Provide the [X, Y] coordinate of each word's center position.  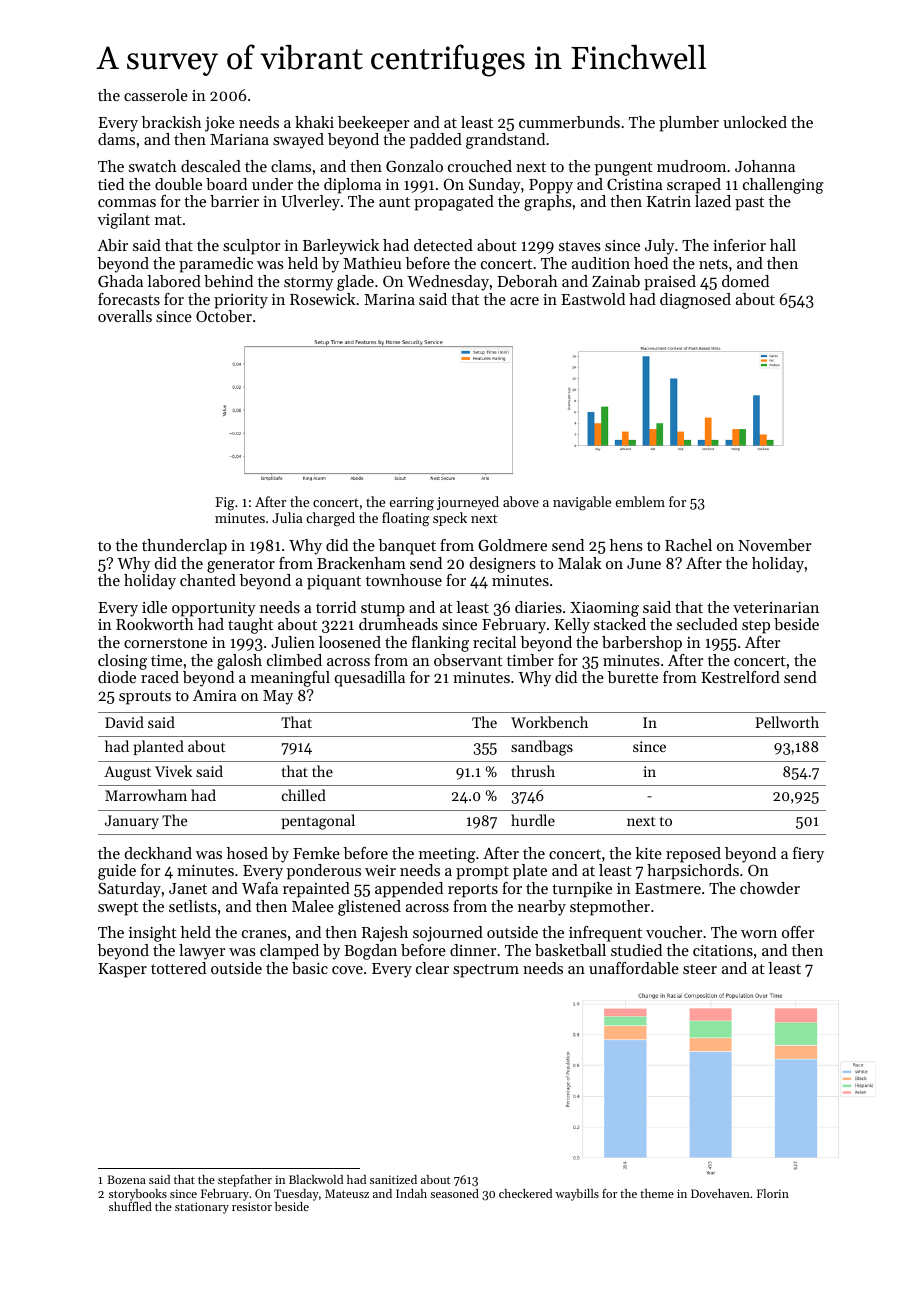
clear [432, 968]
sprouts [145, 698]
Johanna [765, 166]
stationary [202, 1208]
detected [443, 245]
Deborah [527, 281]
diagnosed [695, 301]
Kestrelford [740, 677]
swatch [153, 166]
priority [241, 301]
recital [494, 642]
